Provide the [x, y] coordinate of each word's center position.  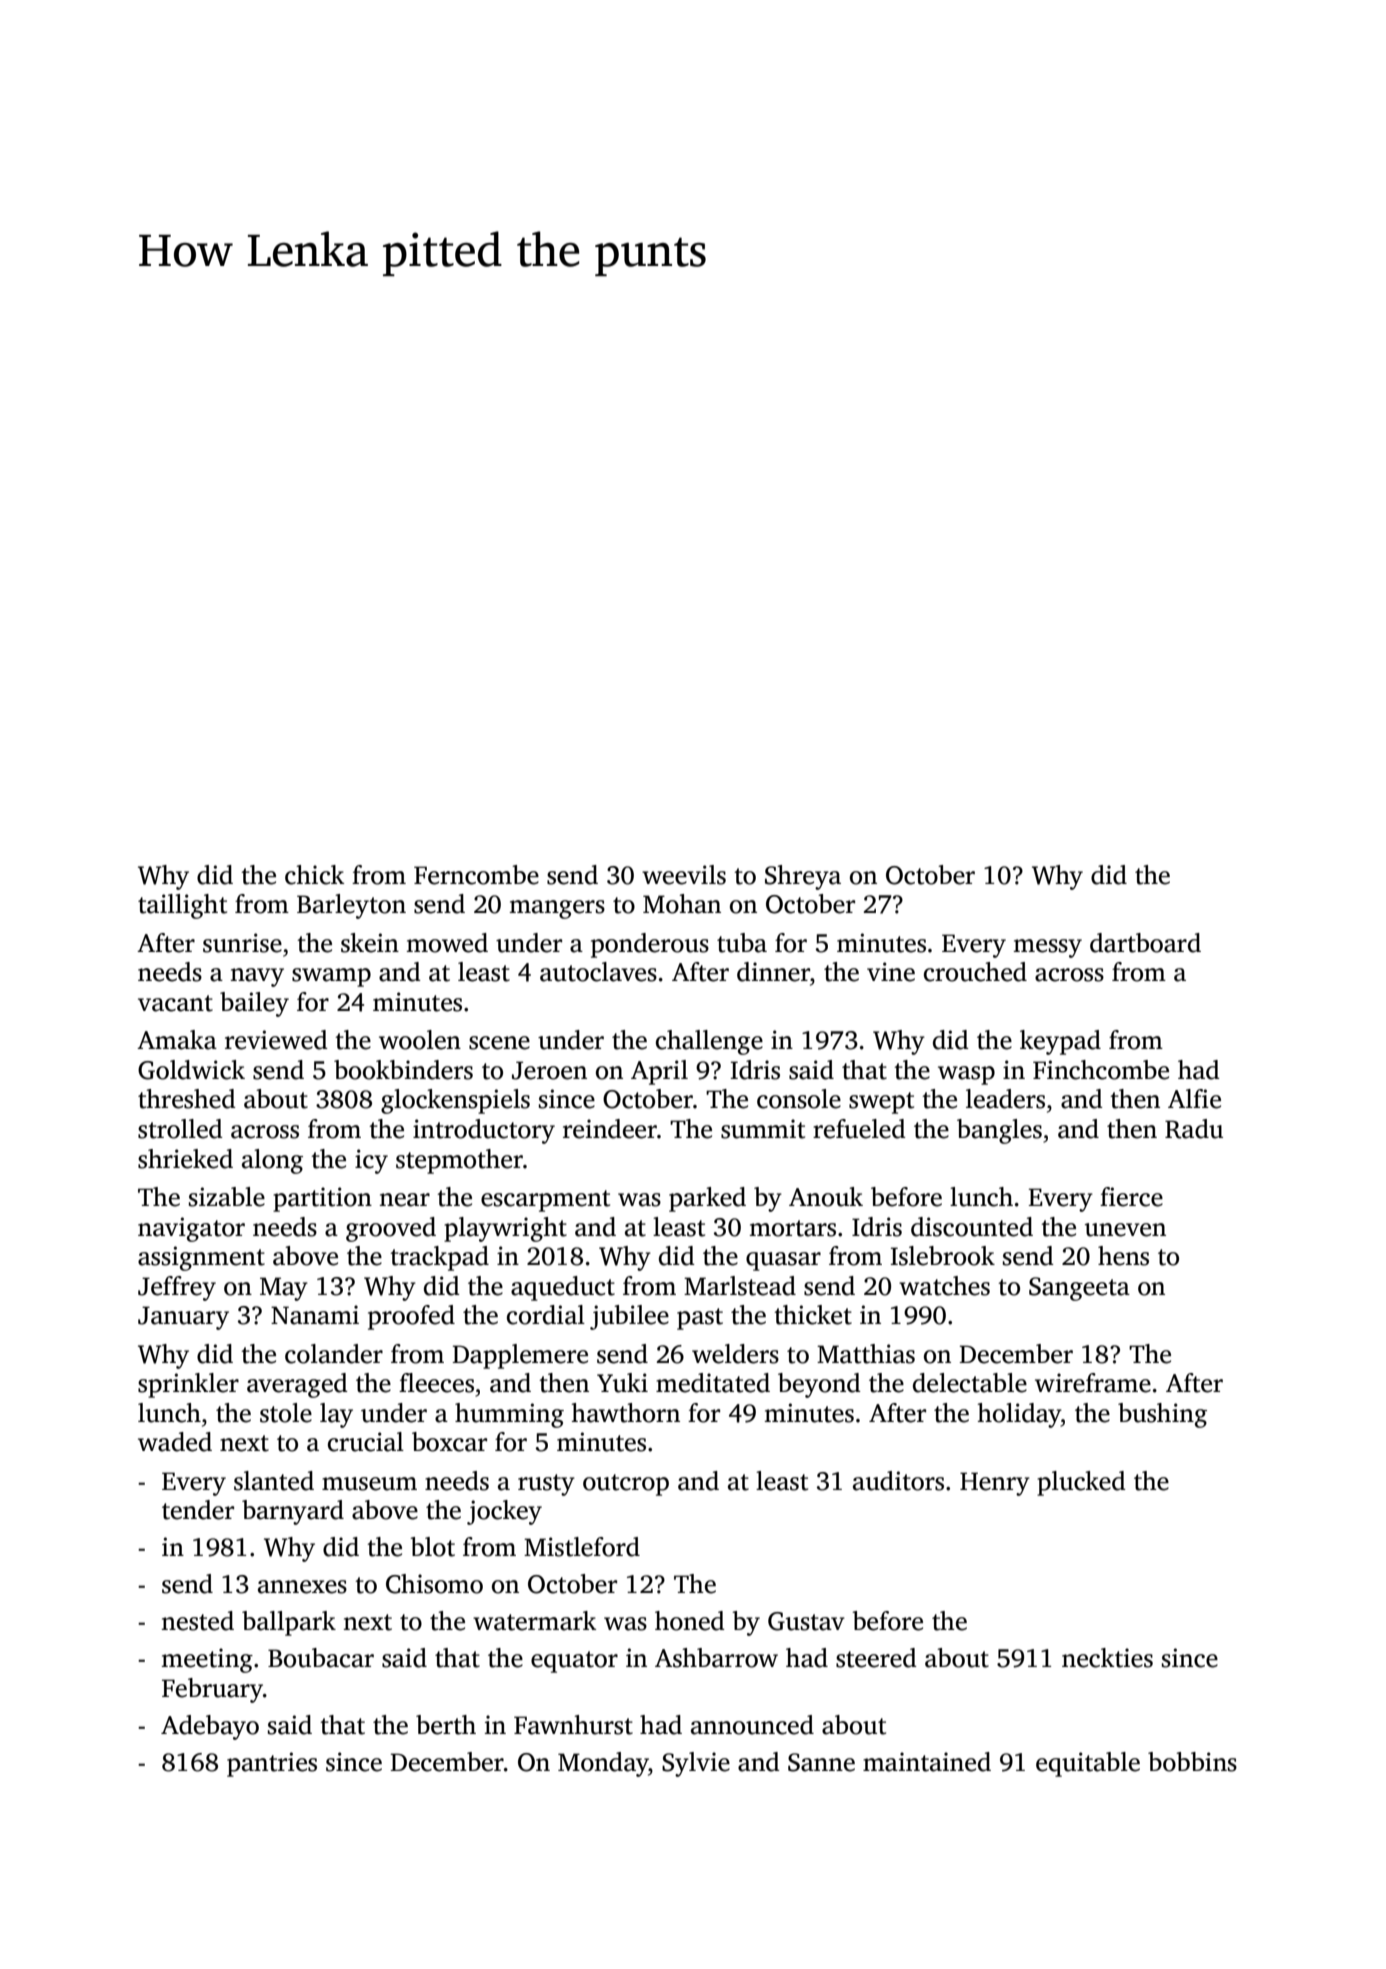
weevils [684, 875]
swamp [331, 977]
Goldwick [191, 1070]
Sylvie [696, 1764]
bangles [999, 1131]
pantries [272, 1764]
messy [1047, 948]
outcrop [626, 1485]
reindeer [610, 1129]
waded [175, 1442]
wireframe [1093, 1383]
